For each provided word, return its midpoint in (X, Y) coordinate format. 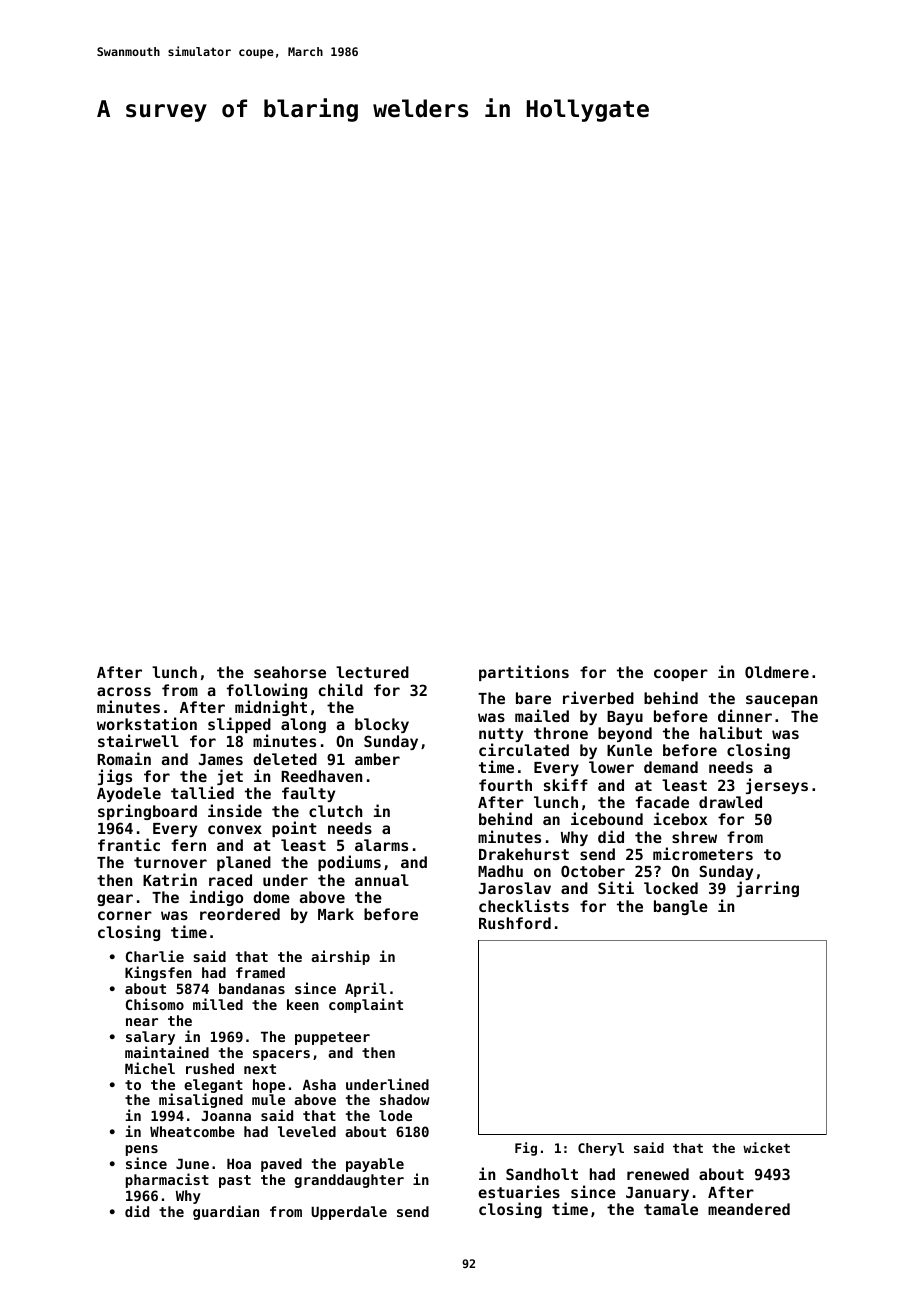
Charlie (155, 956)
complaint (366, 1005)
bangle (681, 907)
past (235, 1181)
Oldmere (777, 672)
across (124, 691)
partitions (524, 673)
